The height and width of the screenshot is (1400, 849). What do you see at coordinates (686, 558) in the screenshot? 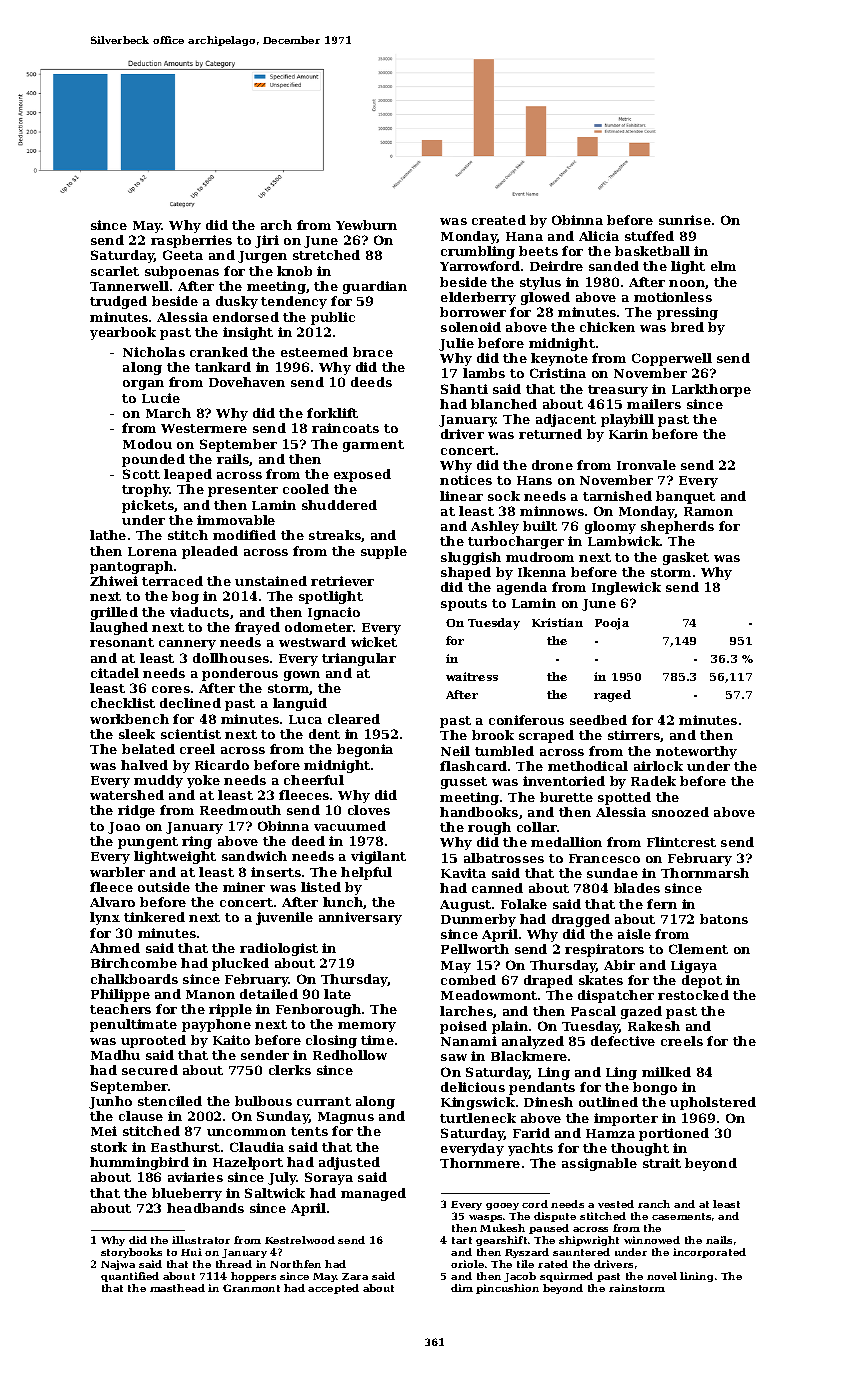
I see `gasket` at bounding box center [686, 558].
